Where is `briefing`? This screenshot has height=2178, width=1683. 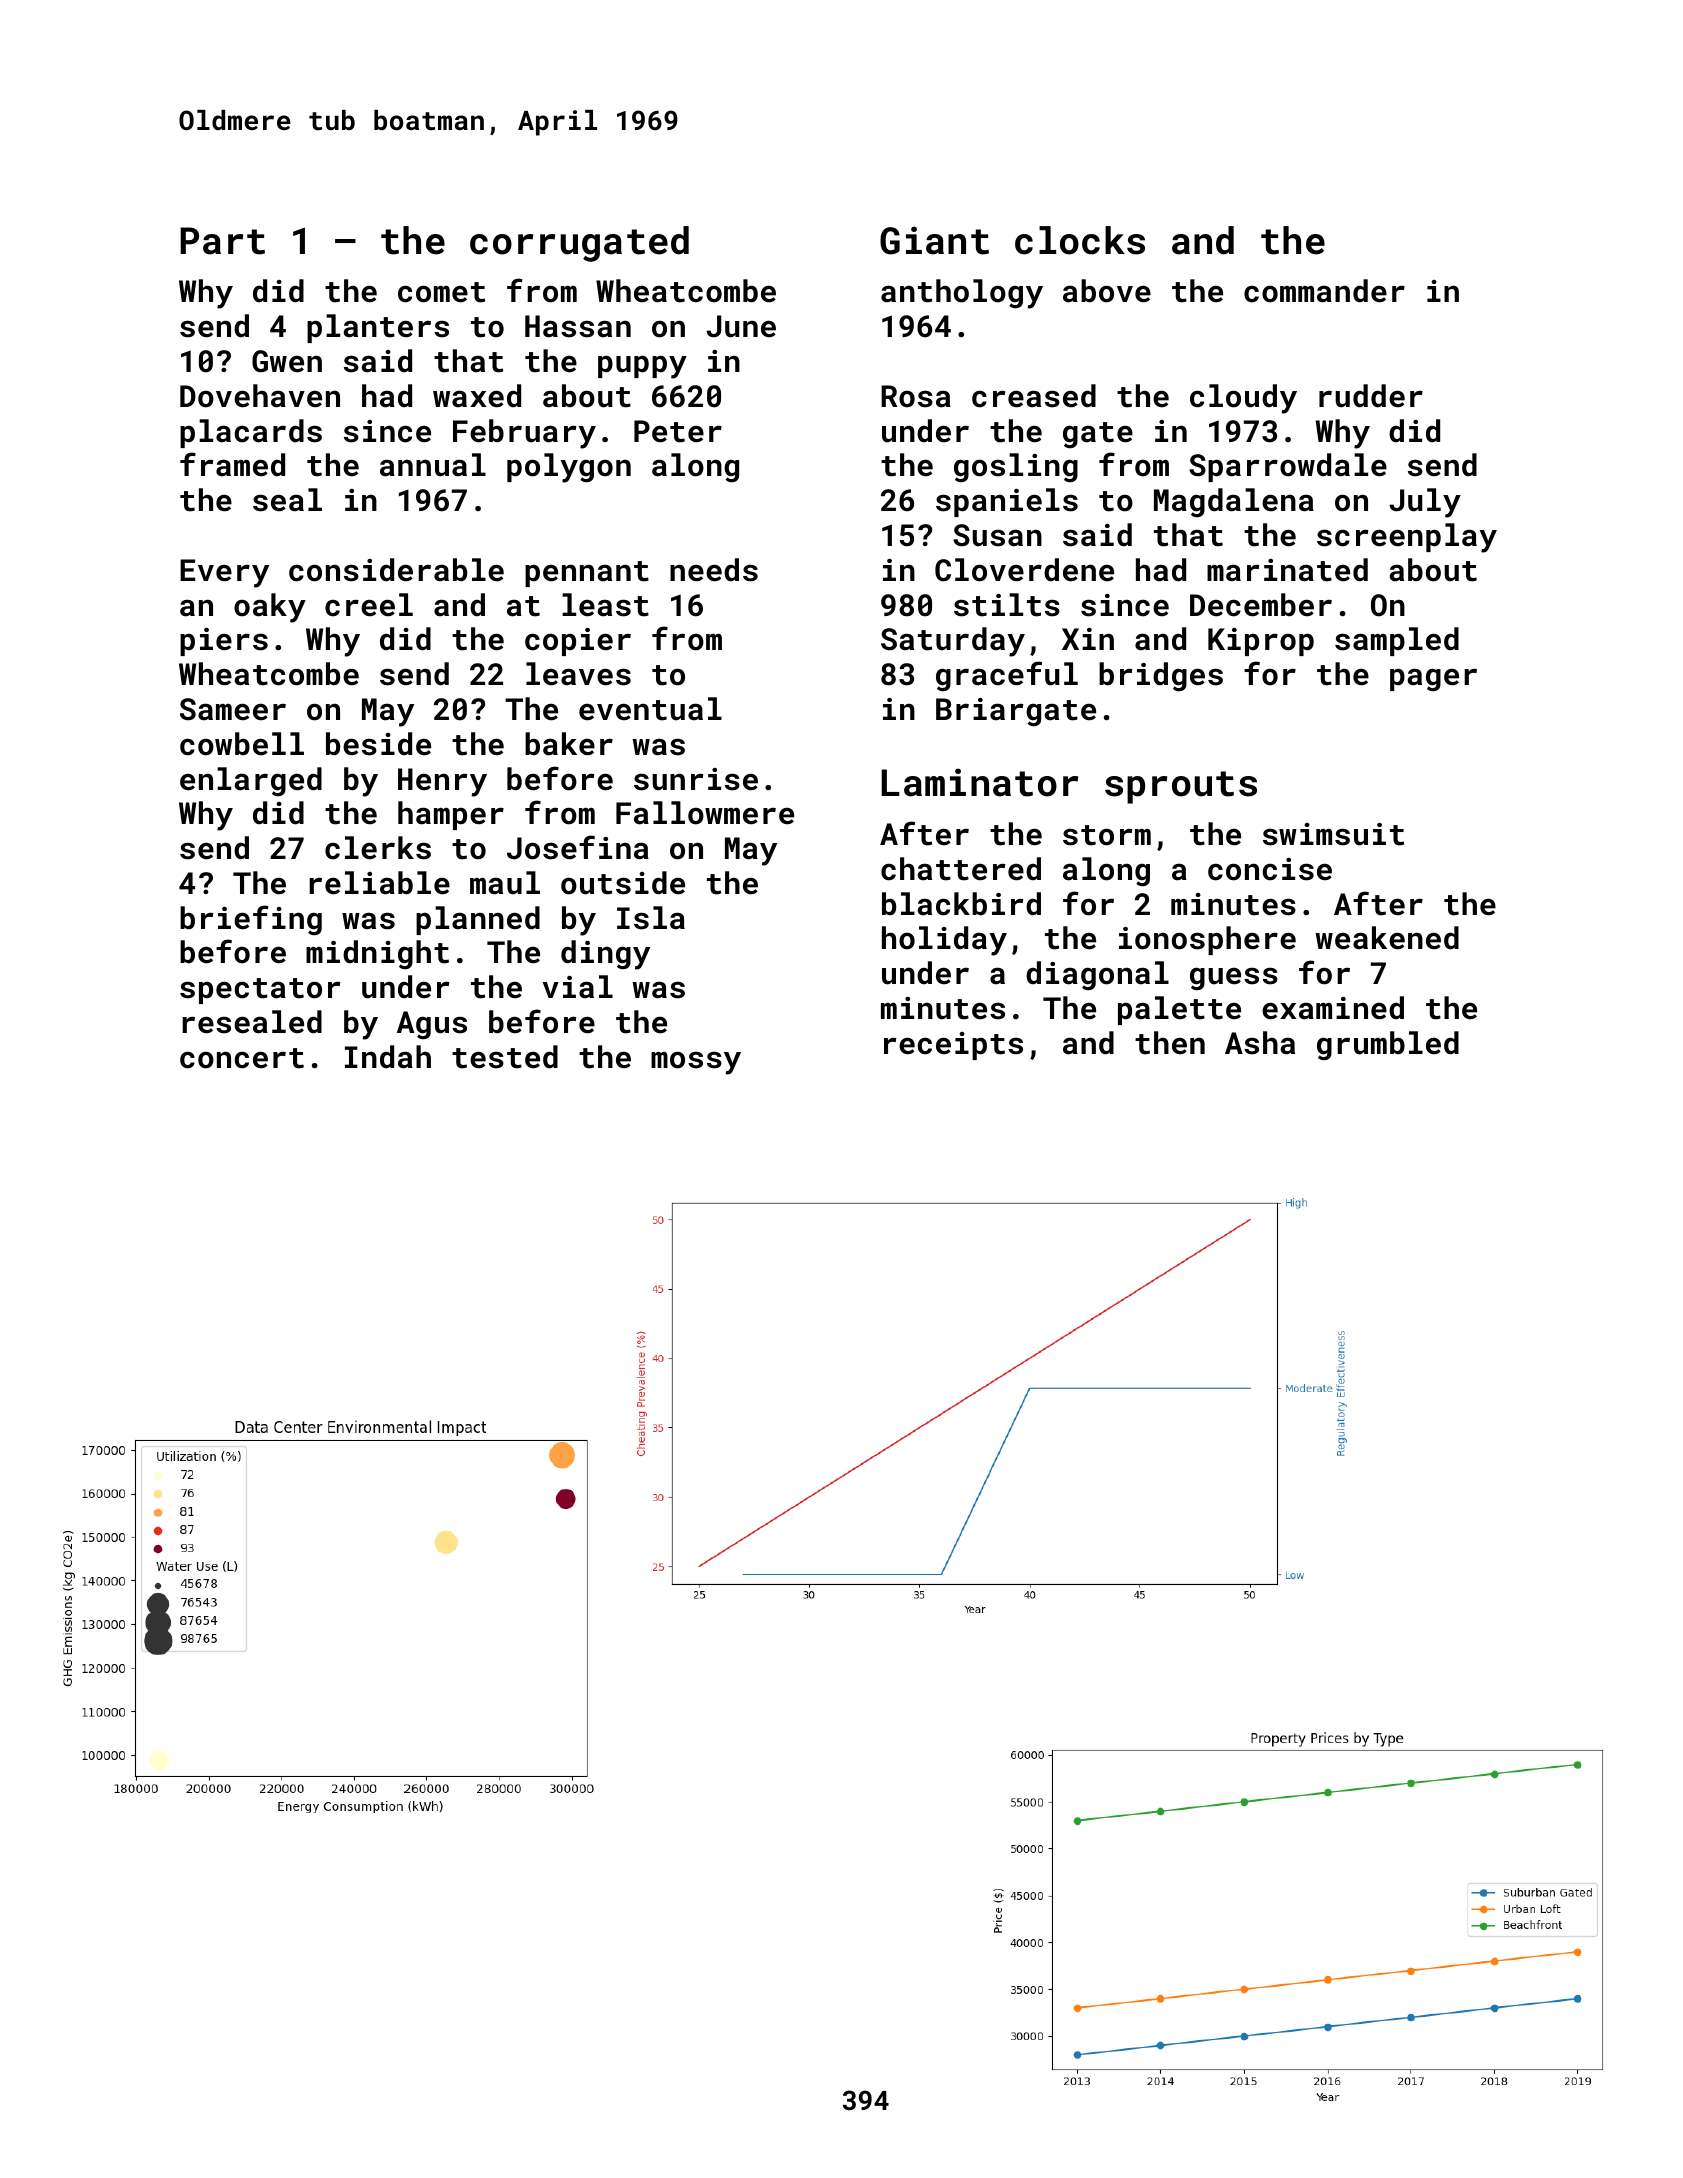
briefing is located at coordinates (251, 920).
